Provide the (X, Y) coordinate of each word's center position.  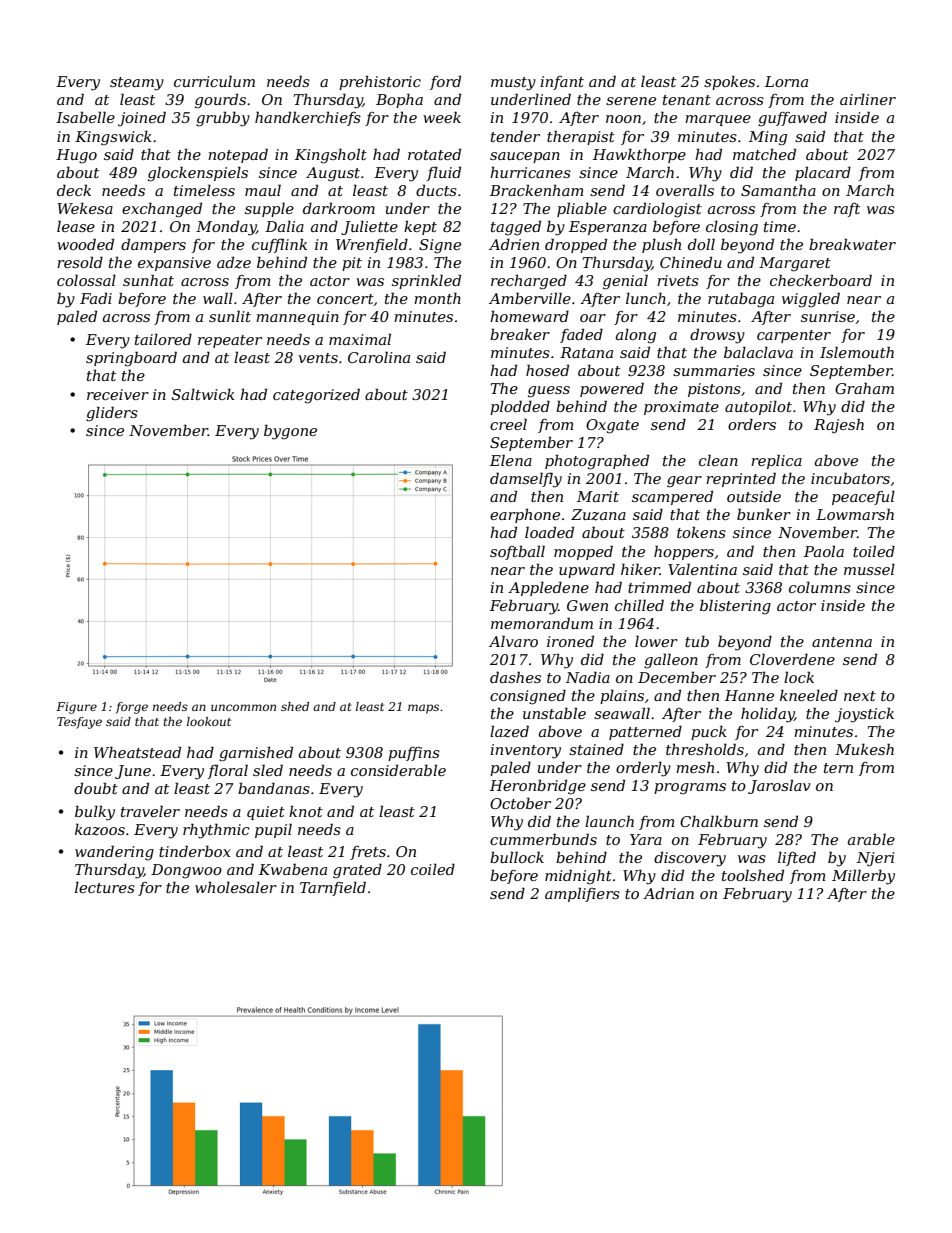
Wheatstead (137, 752)
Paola (824, 551)
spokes (729, 82)
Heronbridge (538, 787)
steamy (137, 84)
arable (871, 839)
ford (445, 82)
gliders (112, 414)
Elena (511, 460)
